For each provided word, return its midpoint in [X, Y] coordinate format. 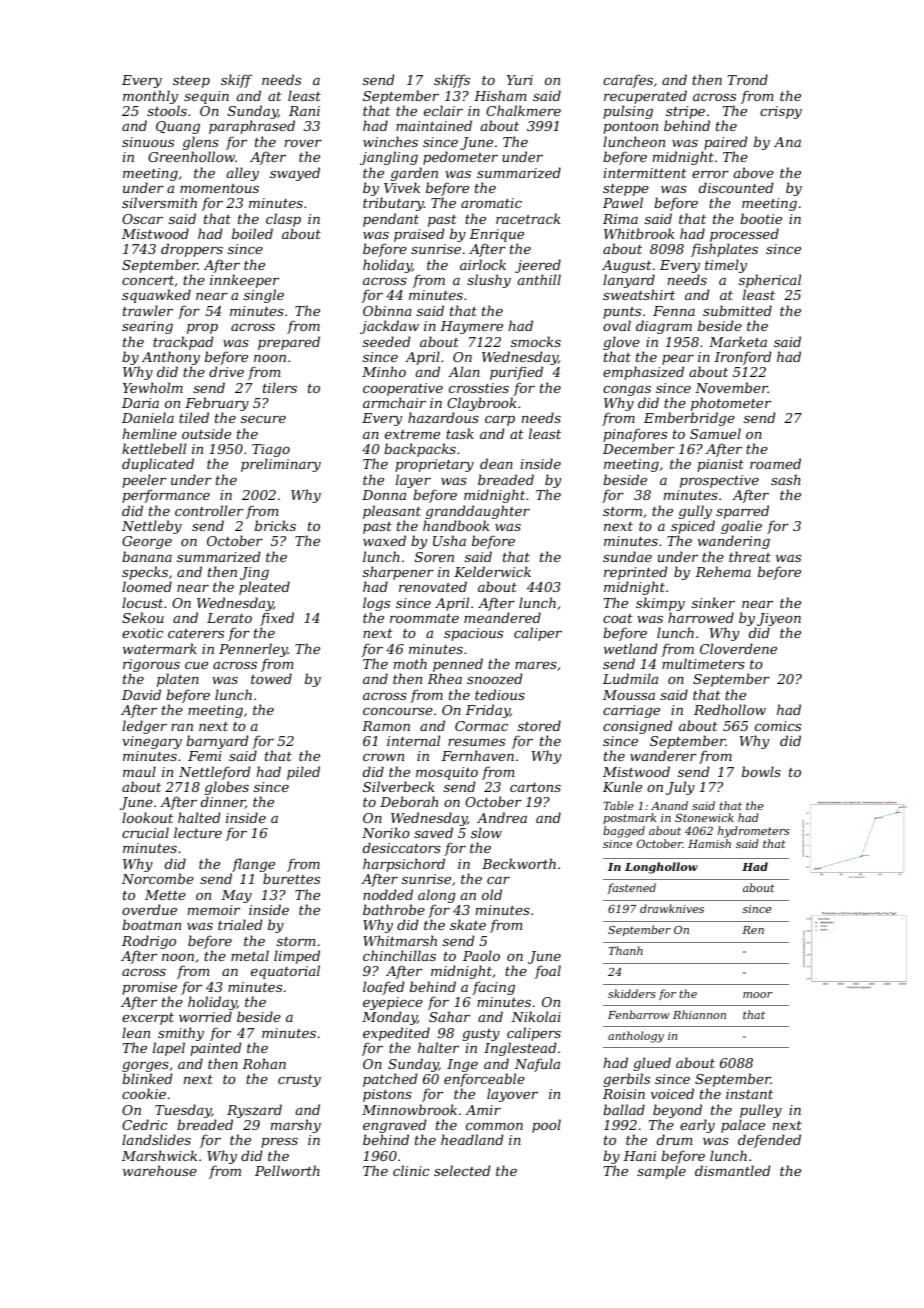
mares [536, 665]
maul [139, 771]
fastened [632, 888]
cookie [144, 1093]
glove [621, 343]
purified [516, 373]
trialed [240, 924]
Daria [140, 403]
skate [468, 924]
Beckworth [519, 863]
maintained [434, 125]
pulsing [628, 112]
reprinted [635, 573]
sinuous [148, 142]
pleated [264, 588]
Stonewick [704, 817]
